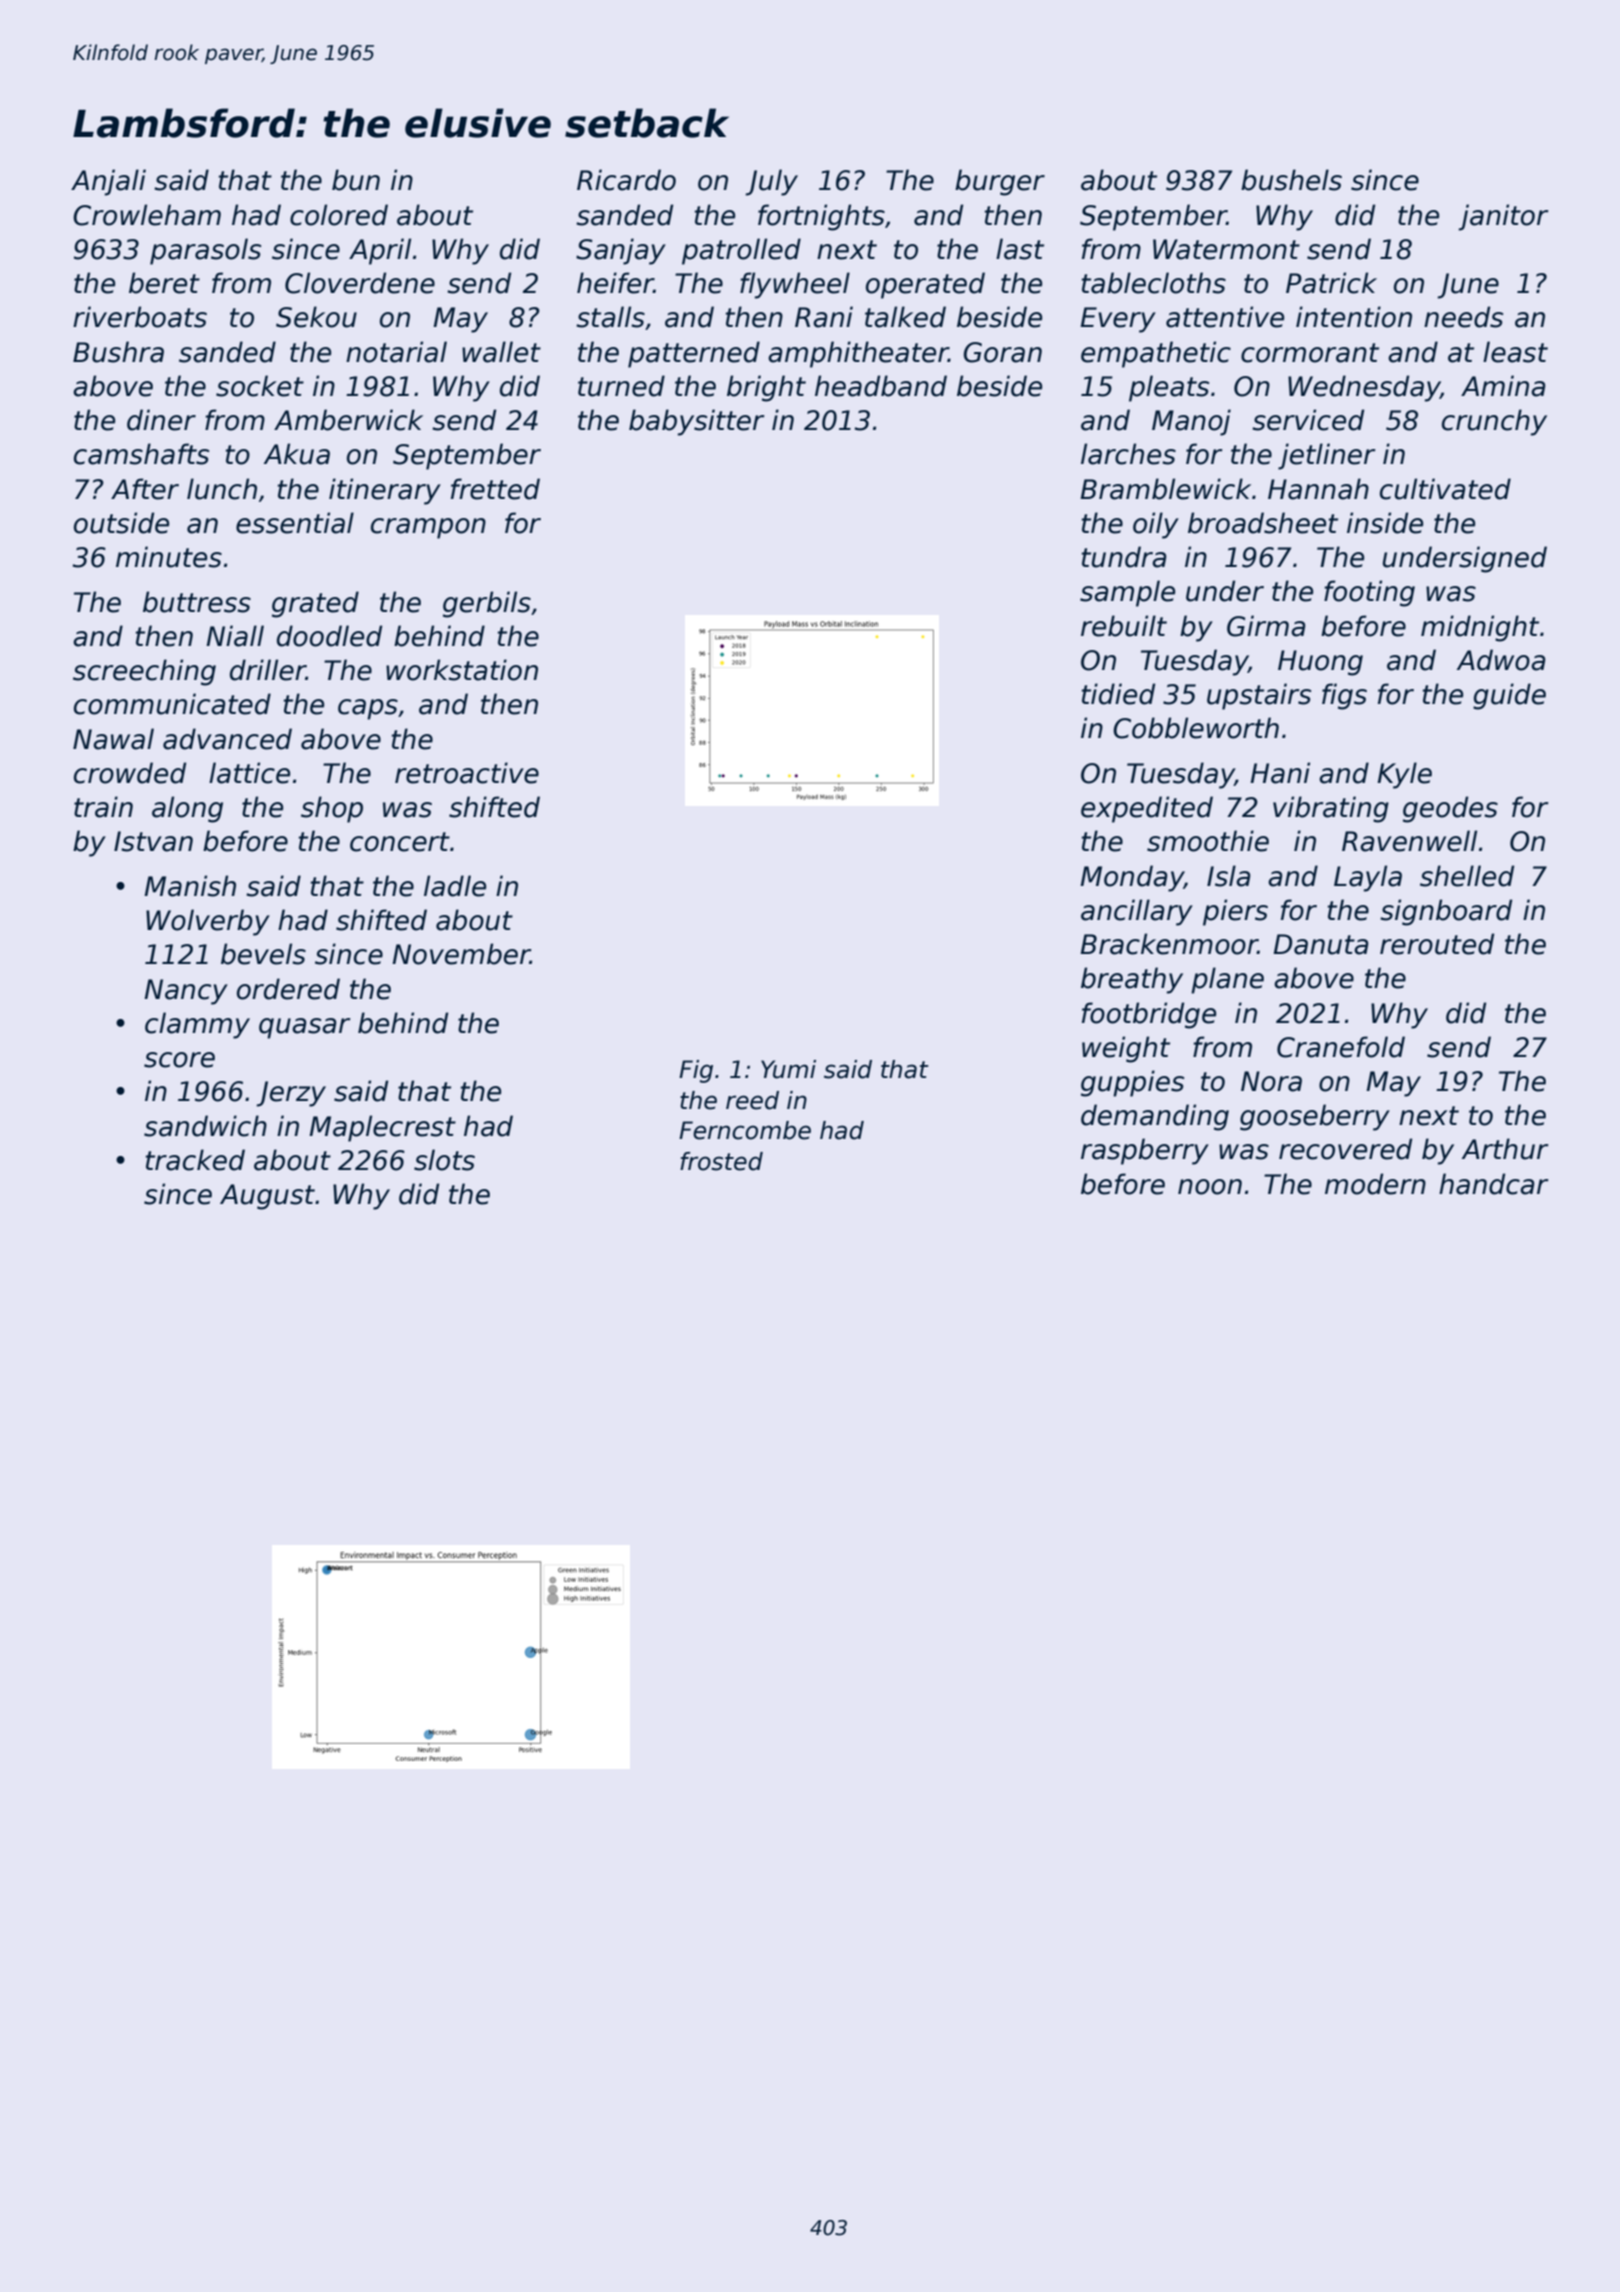 Image resolution: width=1620 pixels, height=2292 pixels. What do you see at coordinates (268, 670) in the document?
I see `driller` at bounding box center [268, 670].
